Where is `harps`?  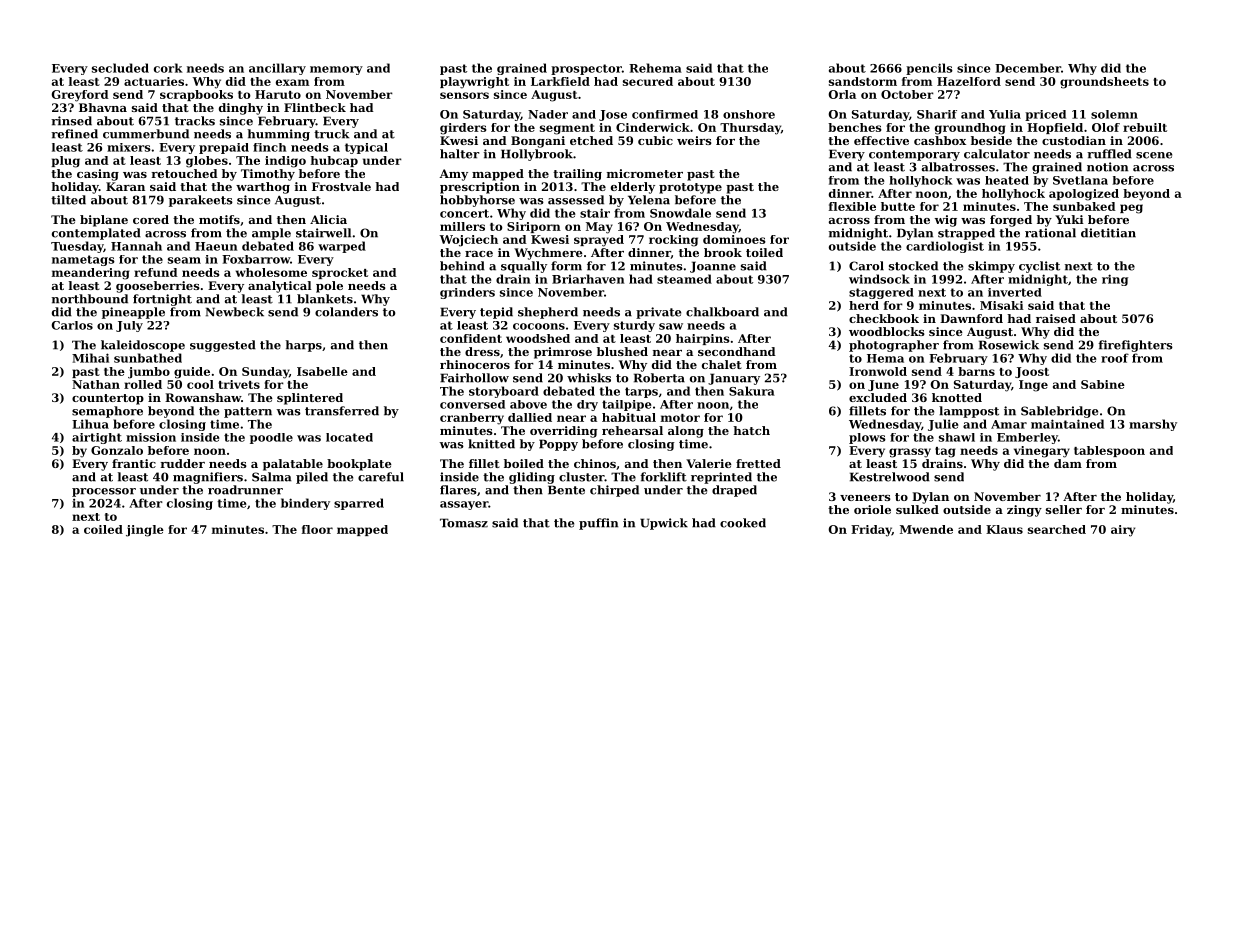 harps is located at coordinates (304, 346).
